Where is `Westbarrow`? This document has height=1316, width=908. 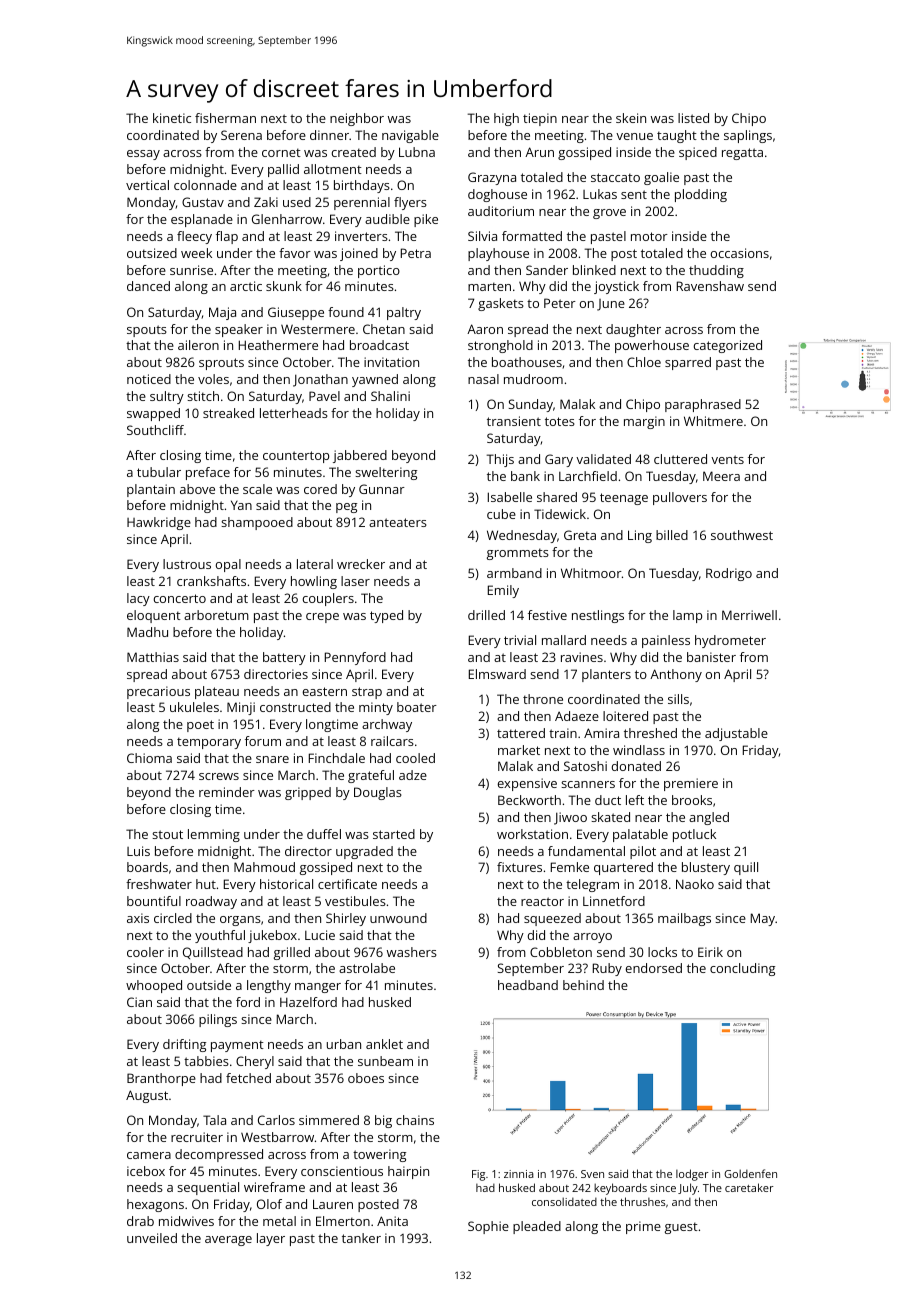
Westbarrow is located at coordinates (277, 1137).
